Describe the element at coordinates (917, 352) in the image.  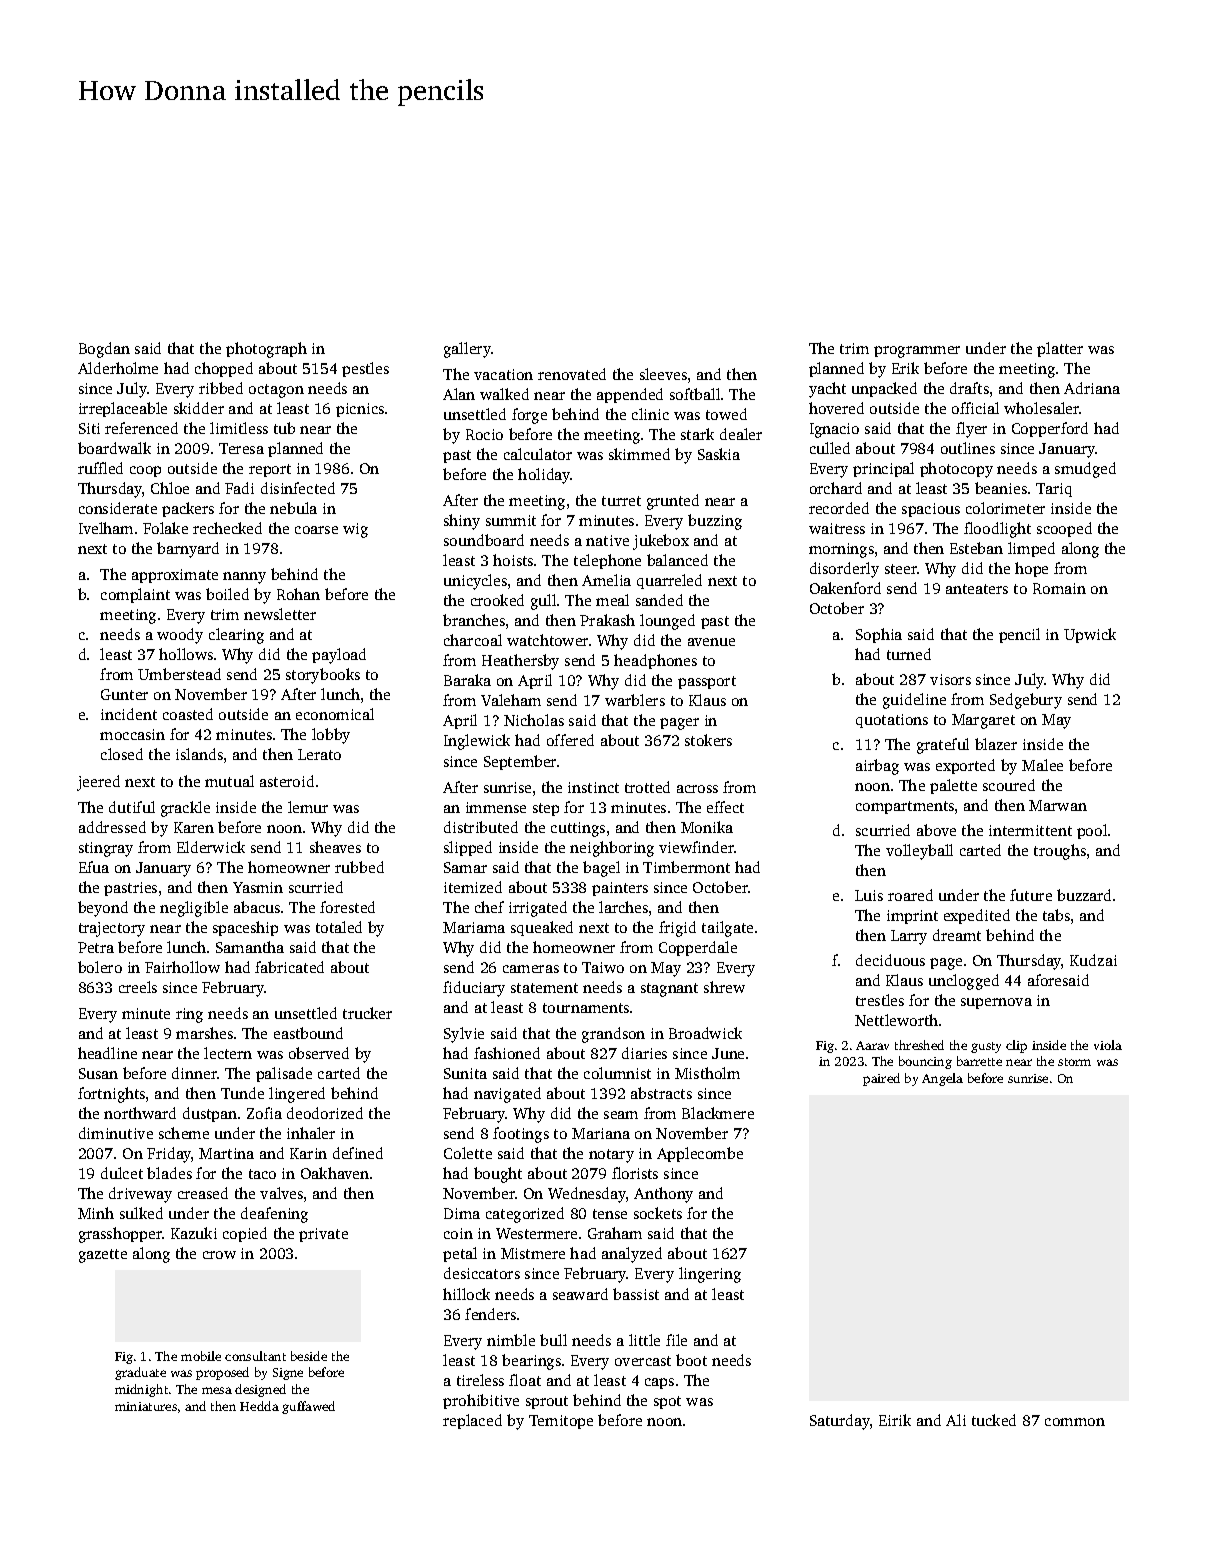
I see `programmer` at that location.
